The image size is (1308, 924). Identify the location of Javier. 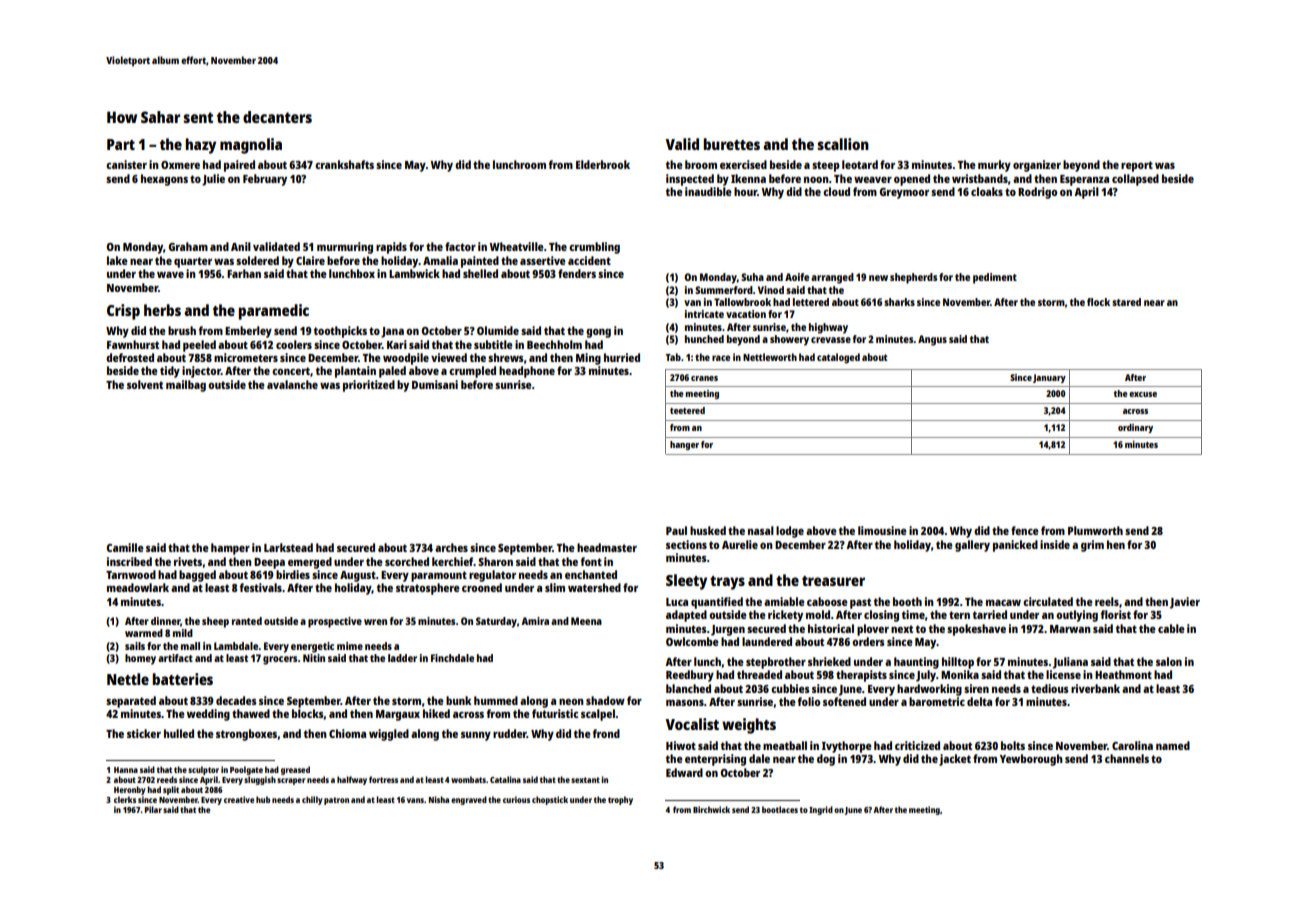
(1185, 603).
